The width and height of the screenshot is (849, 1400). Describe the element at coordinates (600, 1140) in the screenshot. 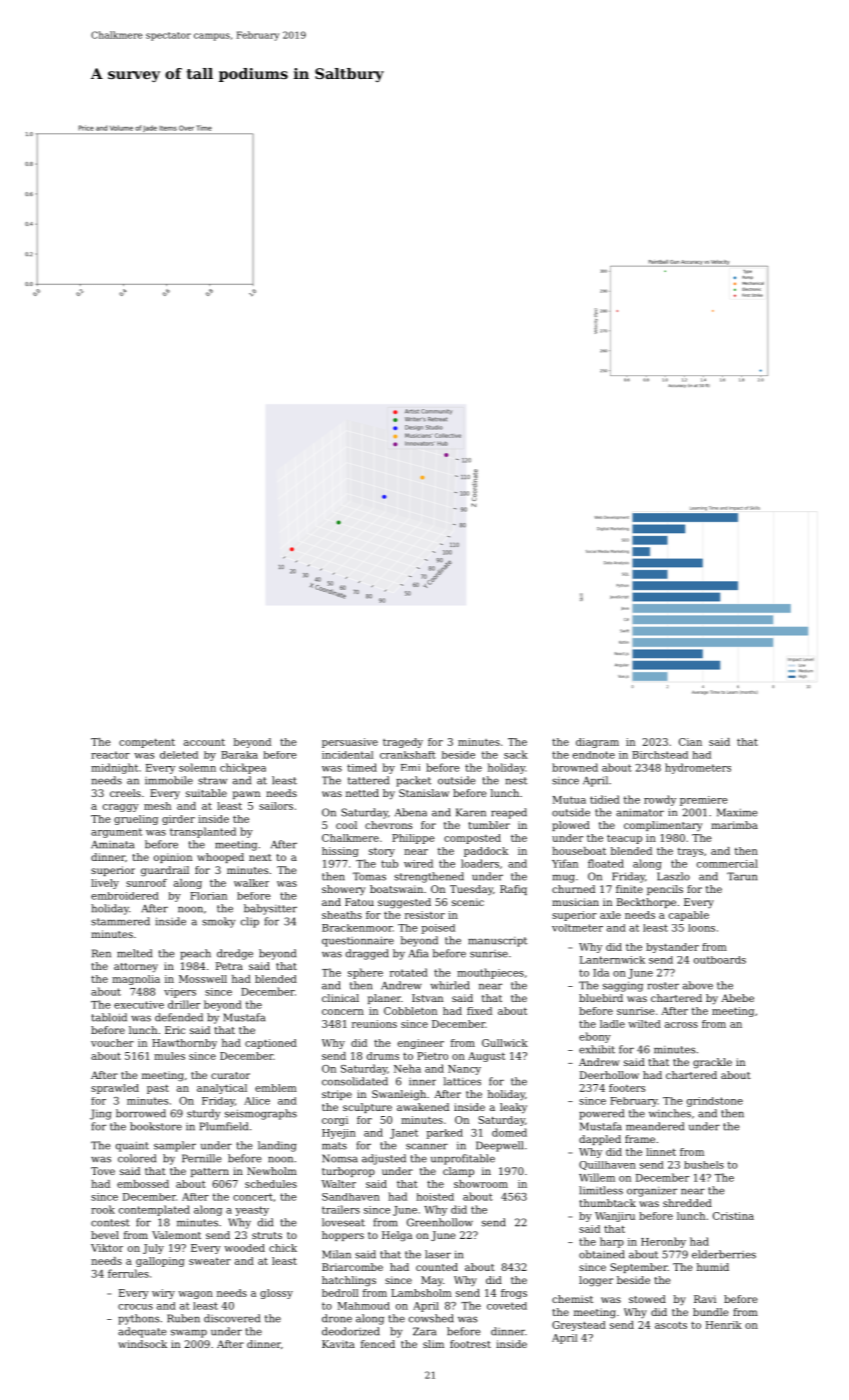

I see `dappled` at that location.
